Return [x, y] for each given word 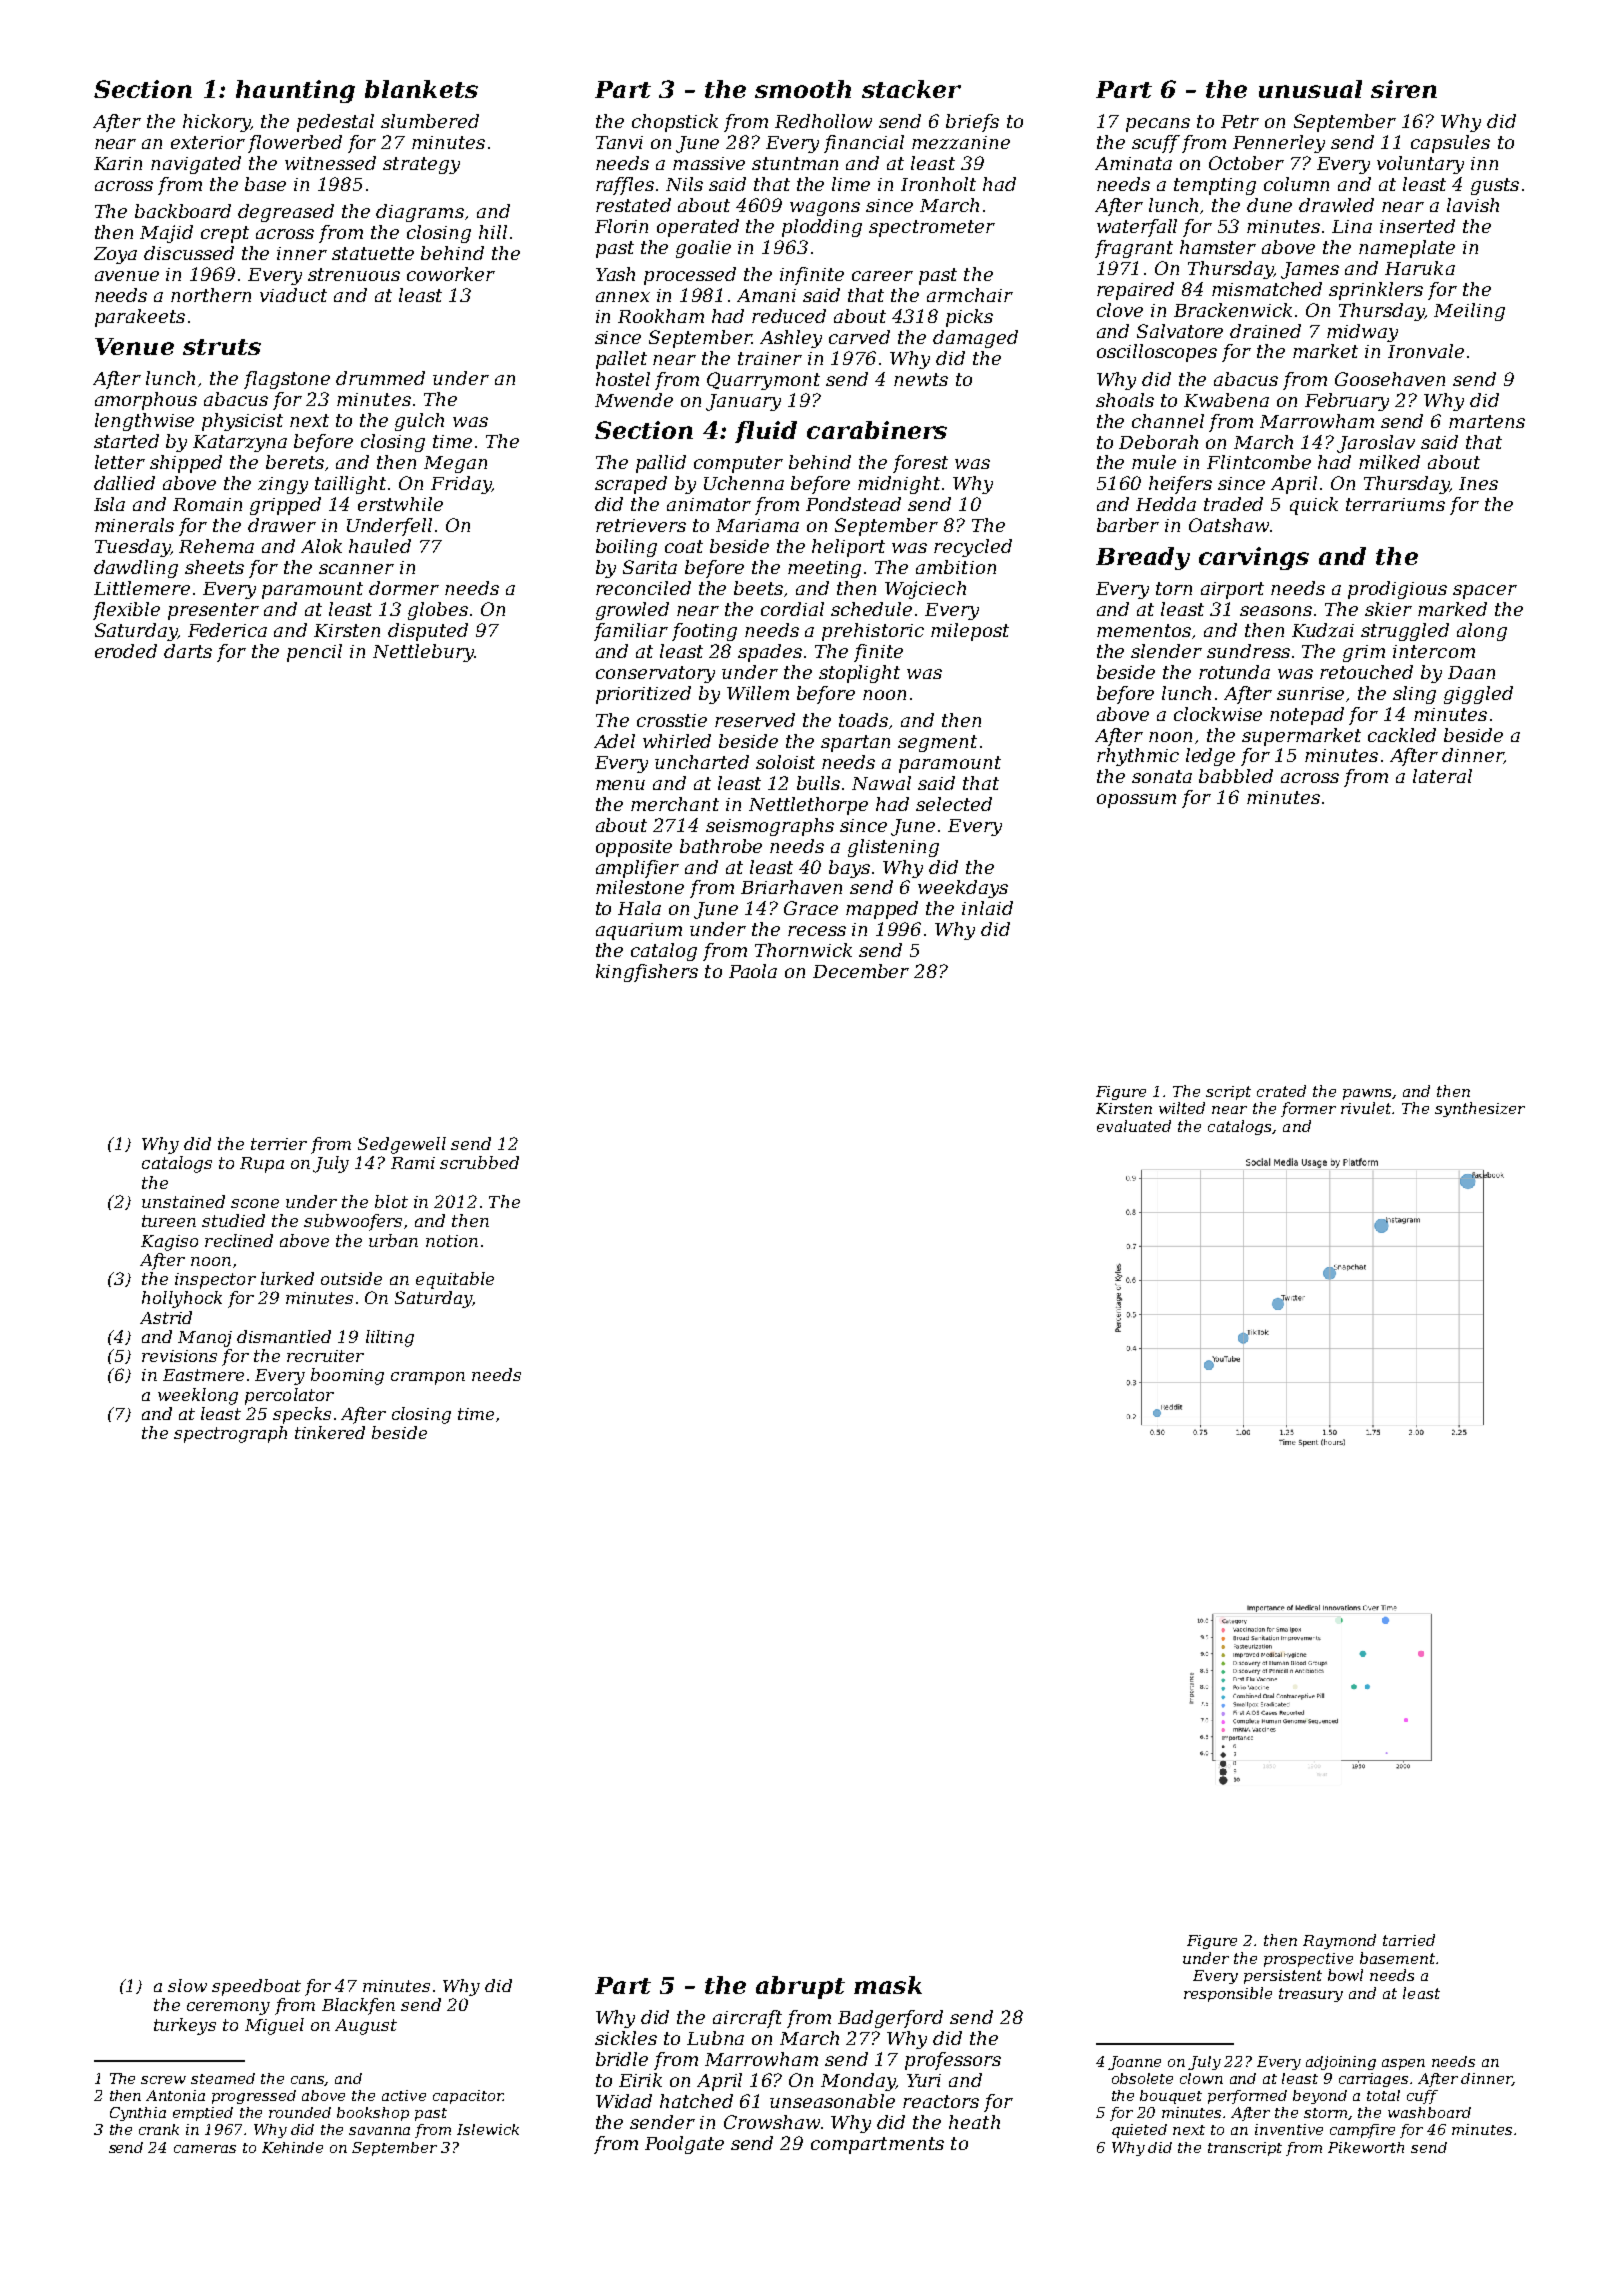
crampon [428, 1378]
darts [188, 651]
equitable [455, 1280]
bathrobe [721, 846]
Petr [1240, 121]
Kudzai [1323, 630]
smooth [803, 89]
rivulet [1366, 1108]
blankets [421, 89]
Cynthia [138, 2114]
